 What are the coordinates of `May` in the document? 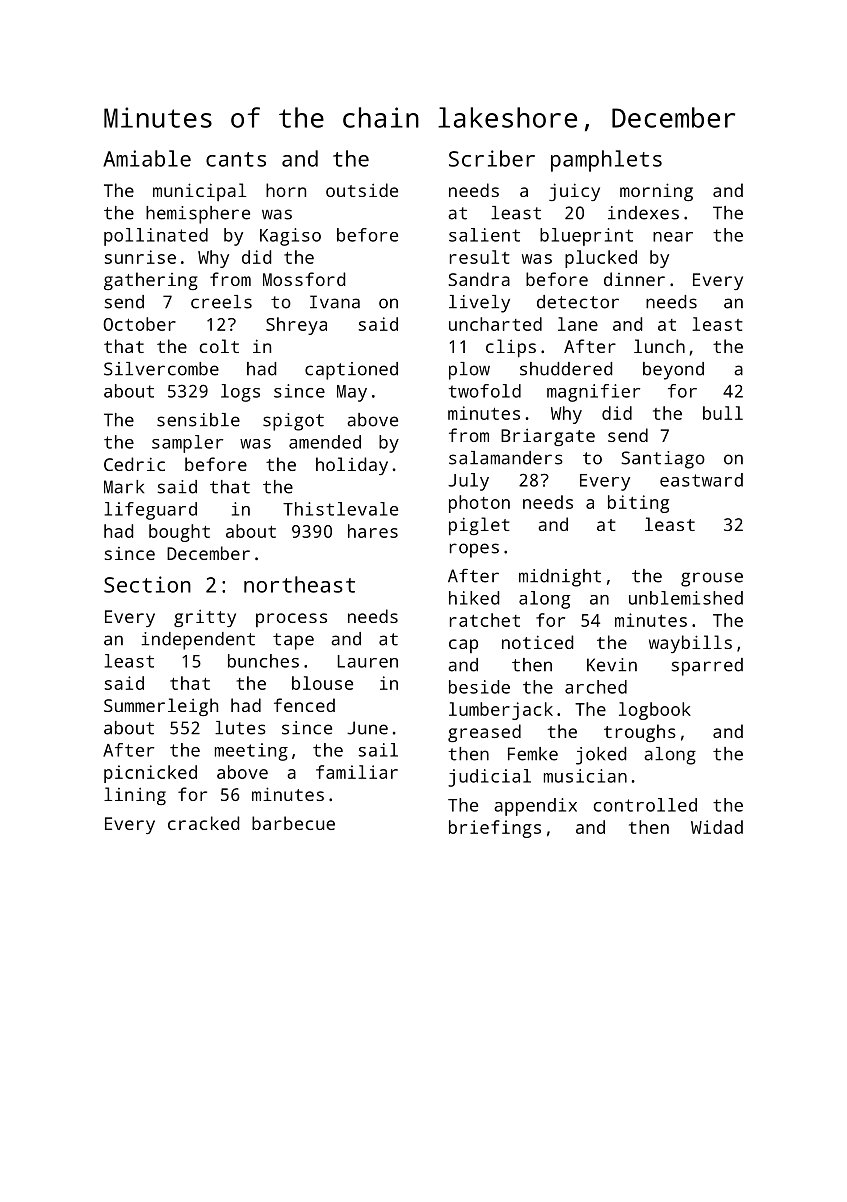 It's located at (352, 393).
